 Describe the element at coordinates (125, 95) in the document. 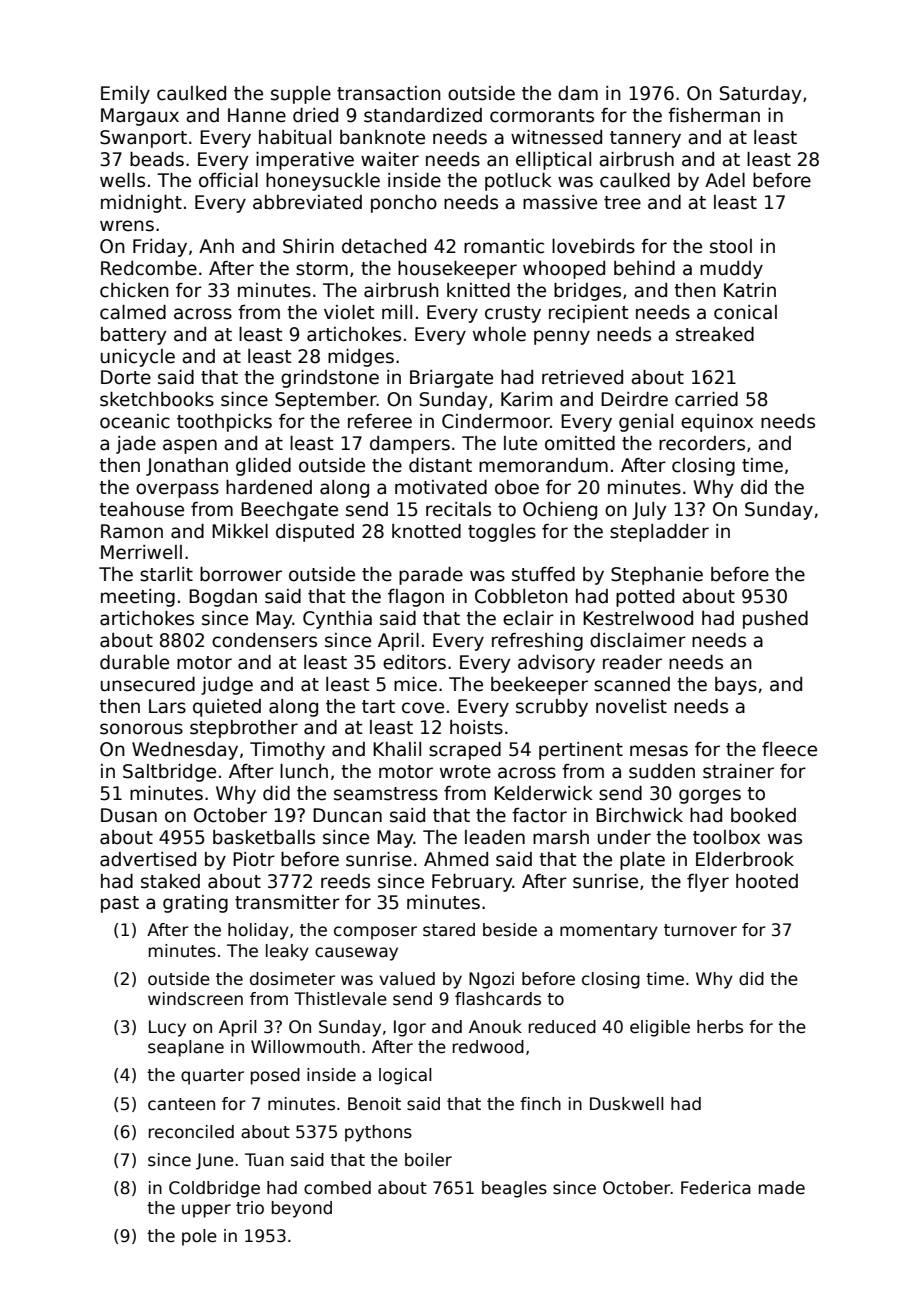

I see `Emily` at that location.
